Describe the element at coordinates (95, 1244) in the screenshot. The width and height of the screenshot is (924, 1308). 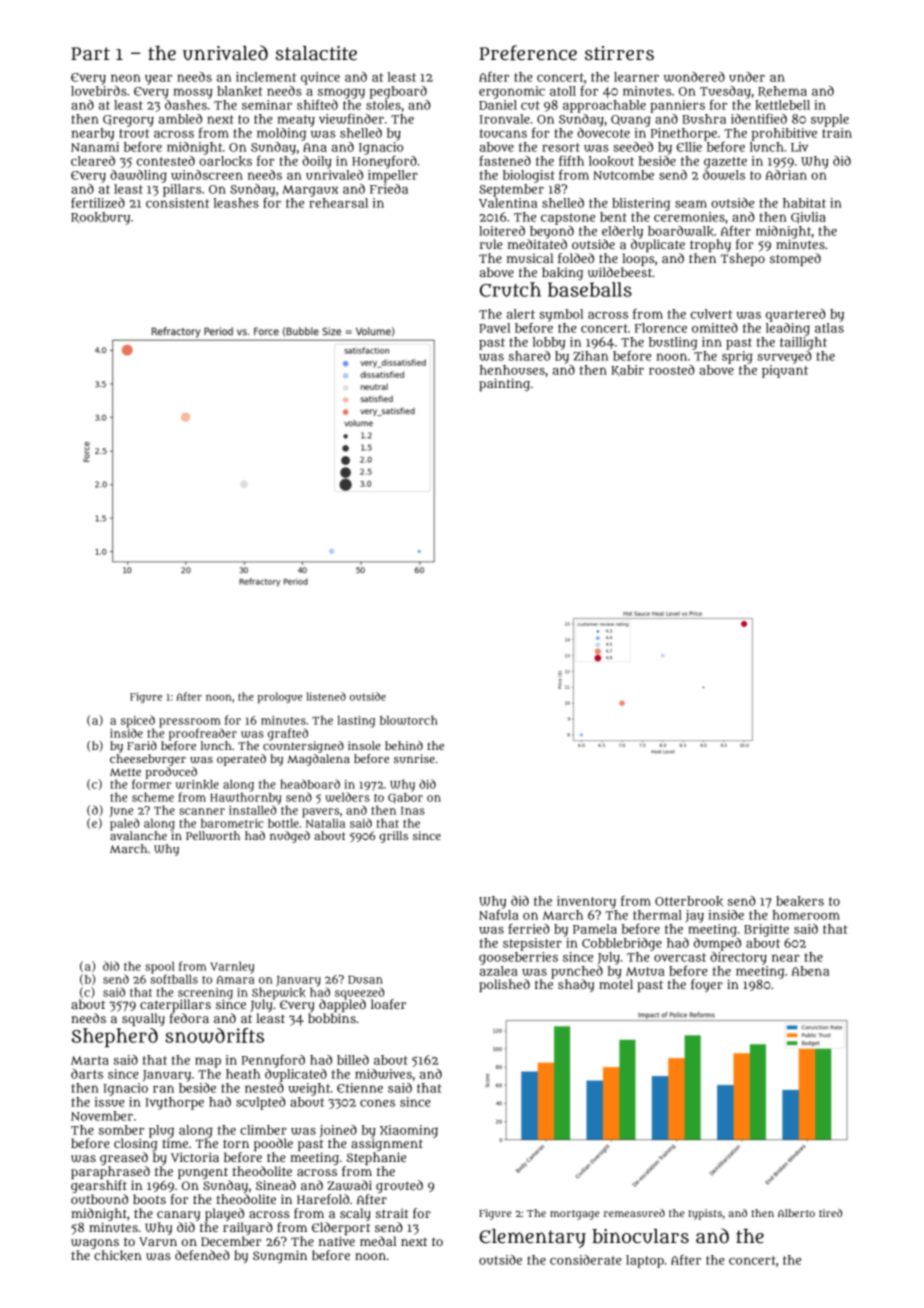
I see `wagons` at that location.
